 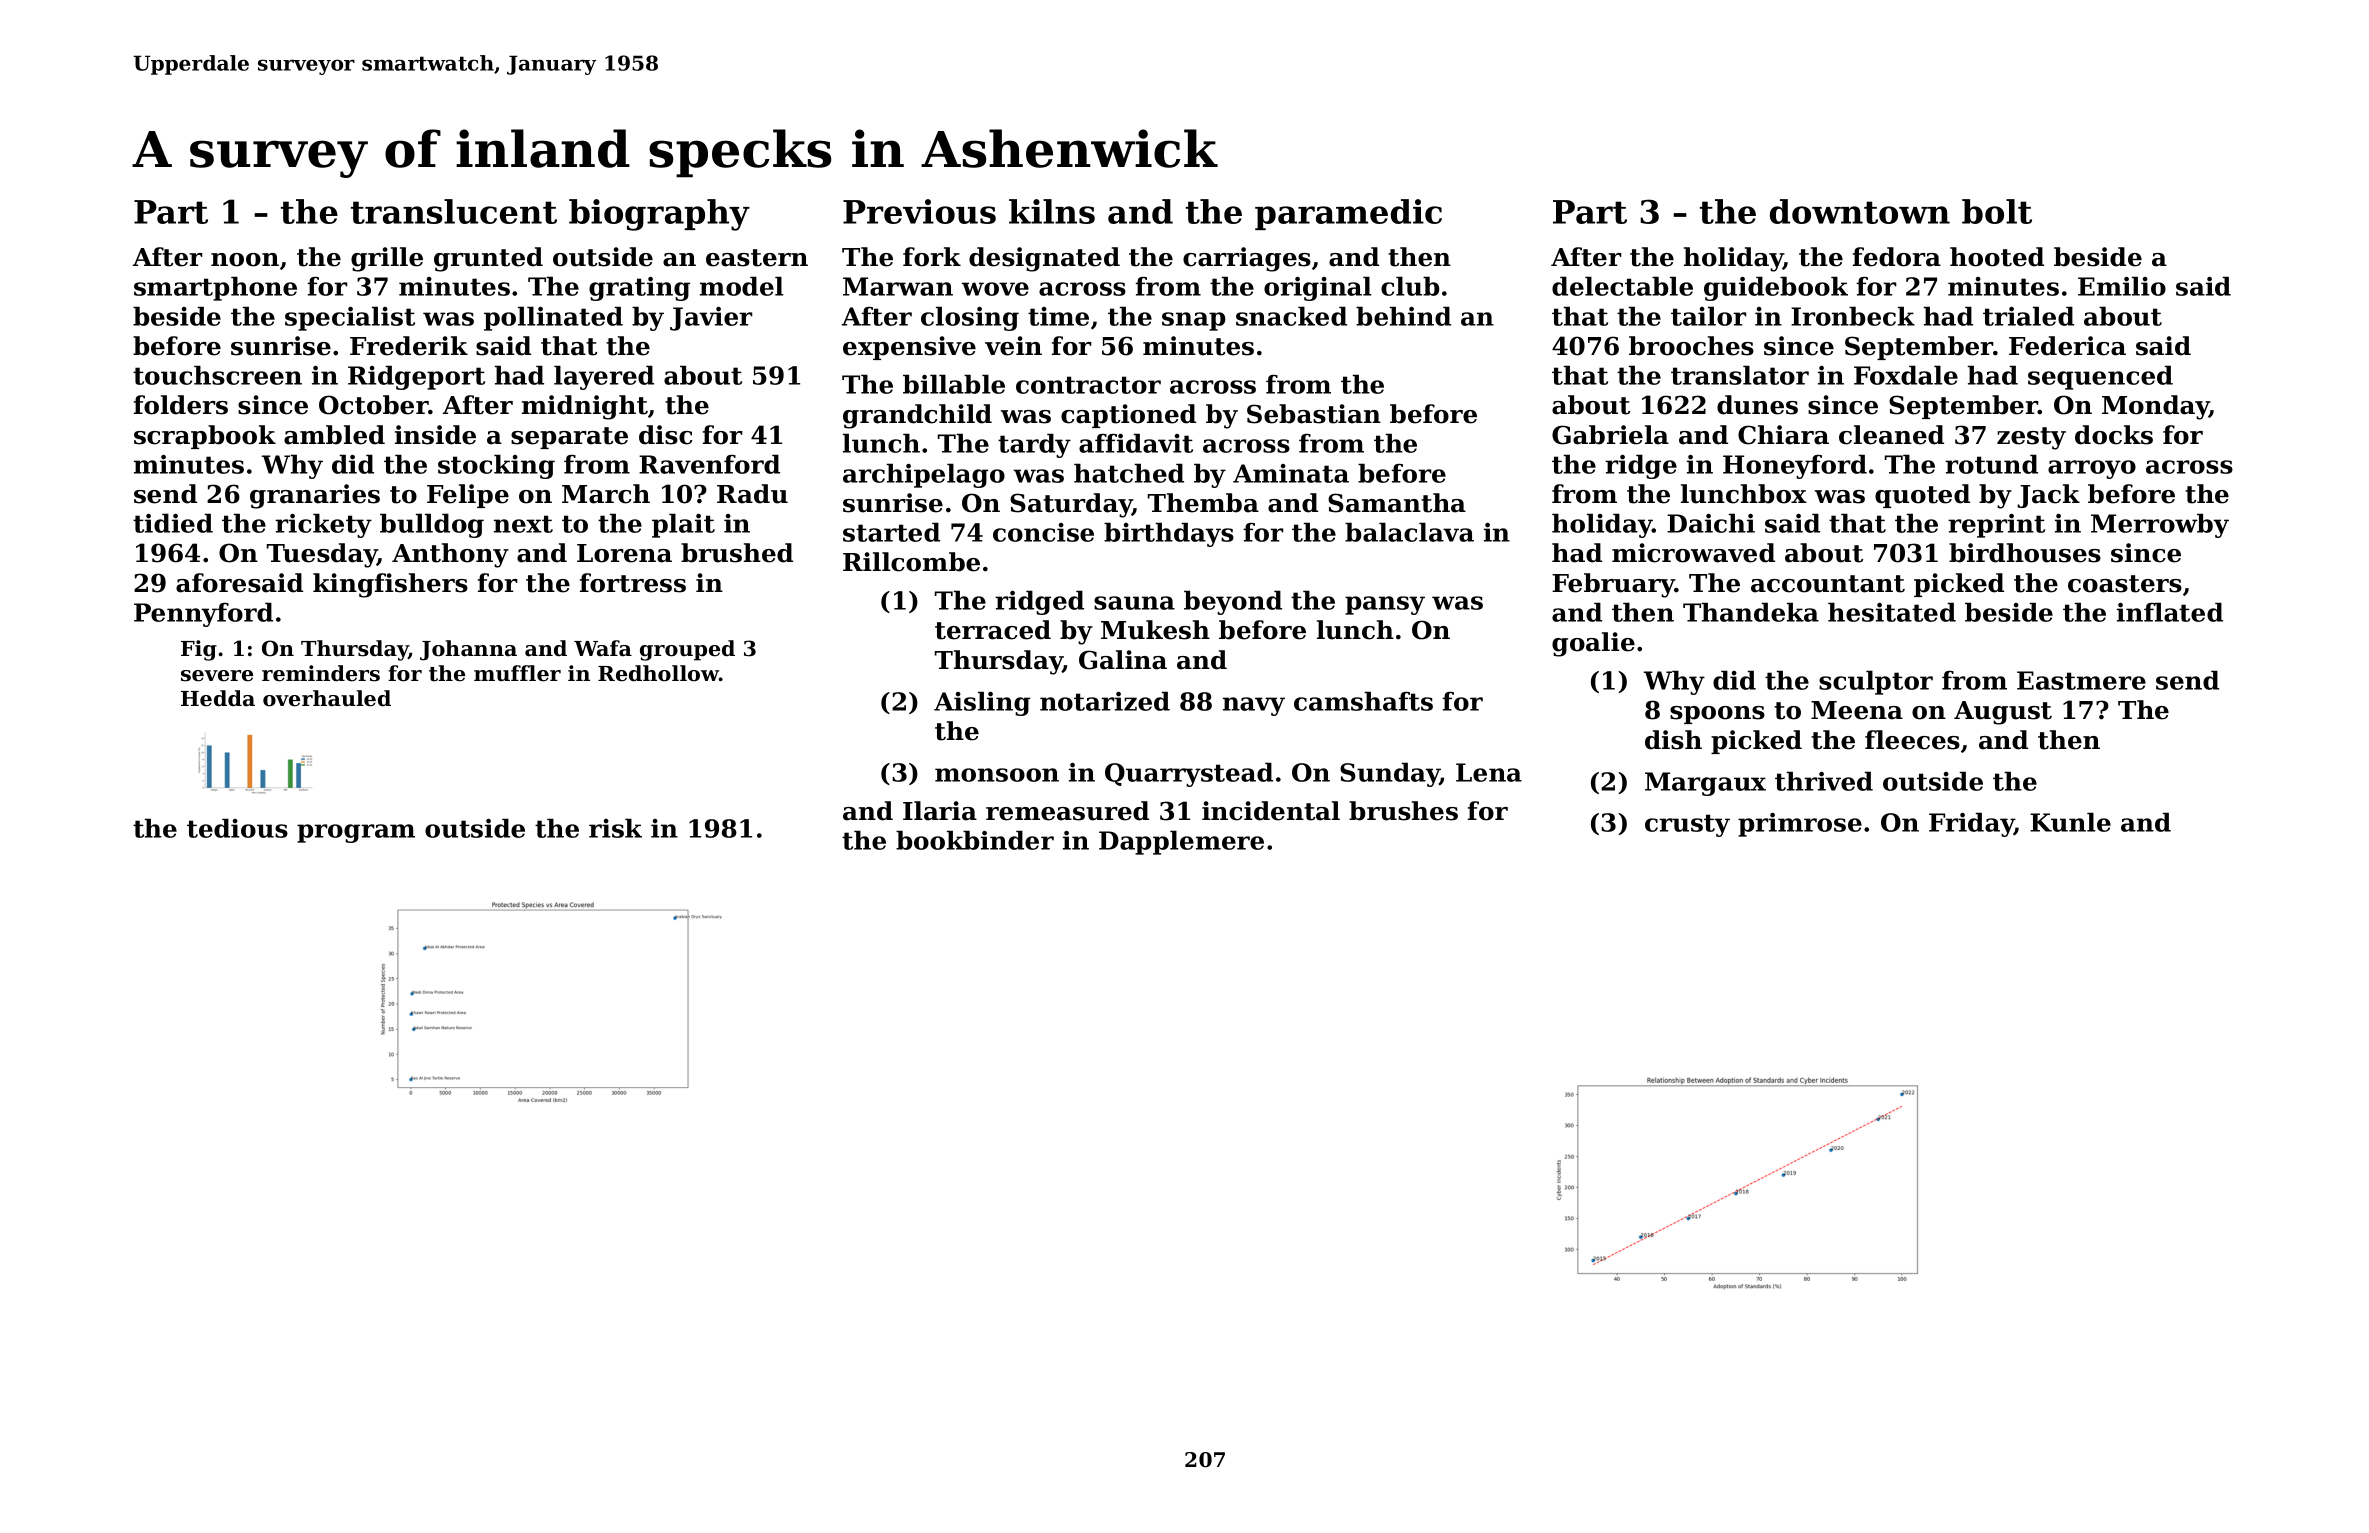 I want to click on kilns, so click(x=1052, y=211).
